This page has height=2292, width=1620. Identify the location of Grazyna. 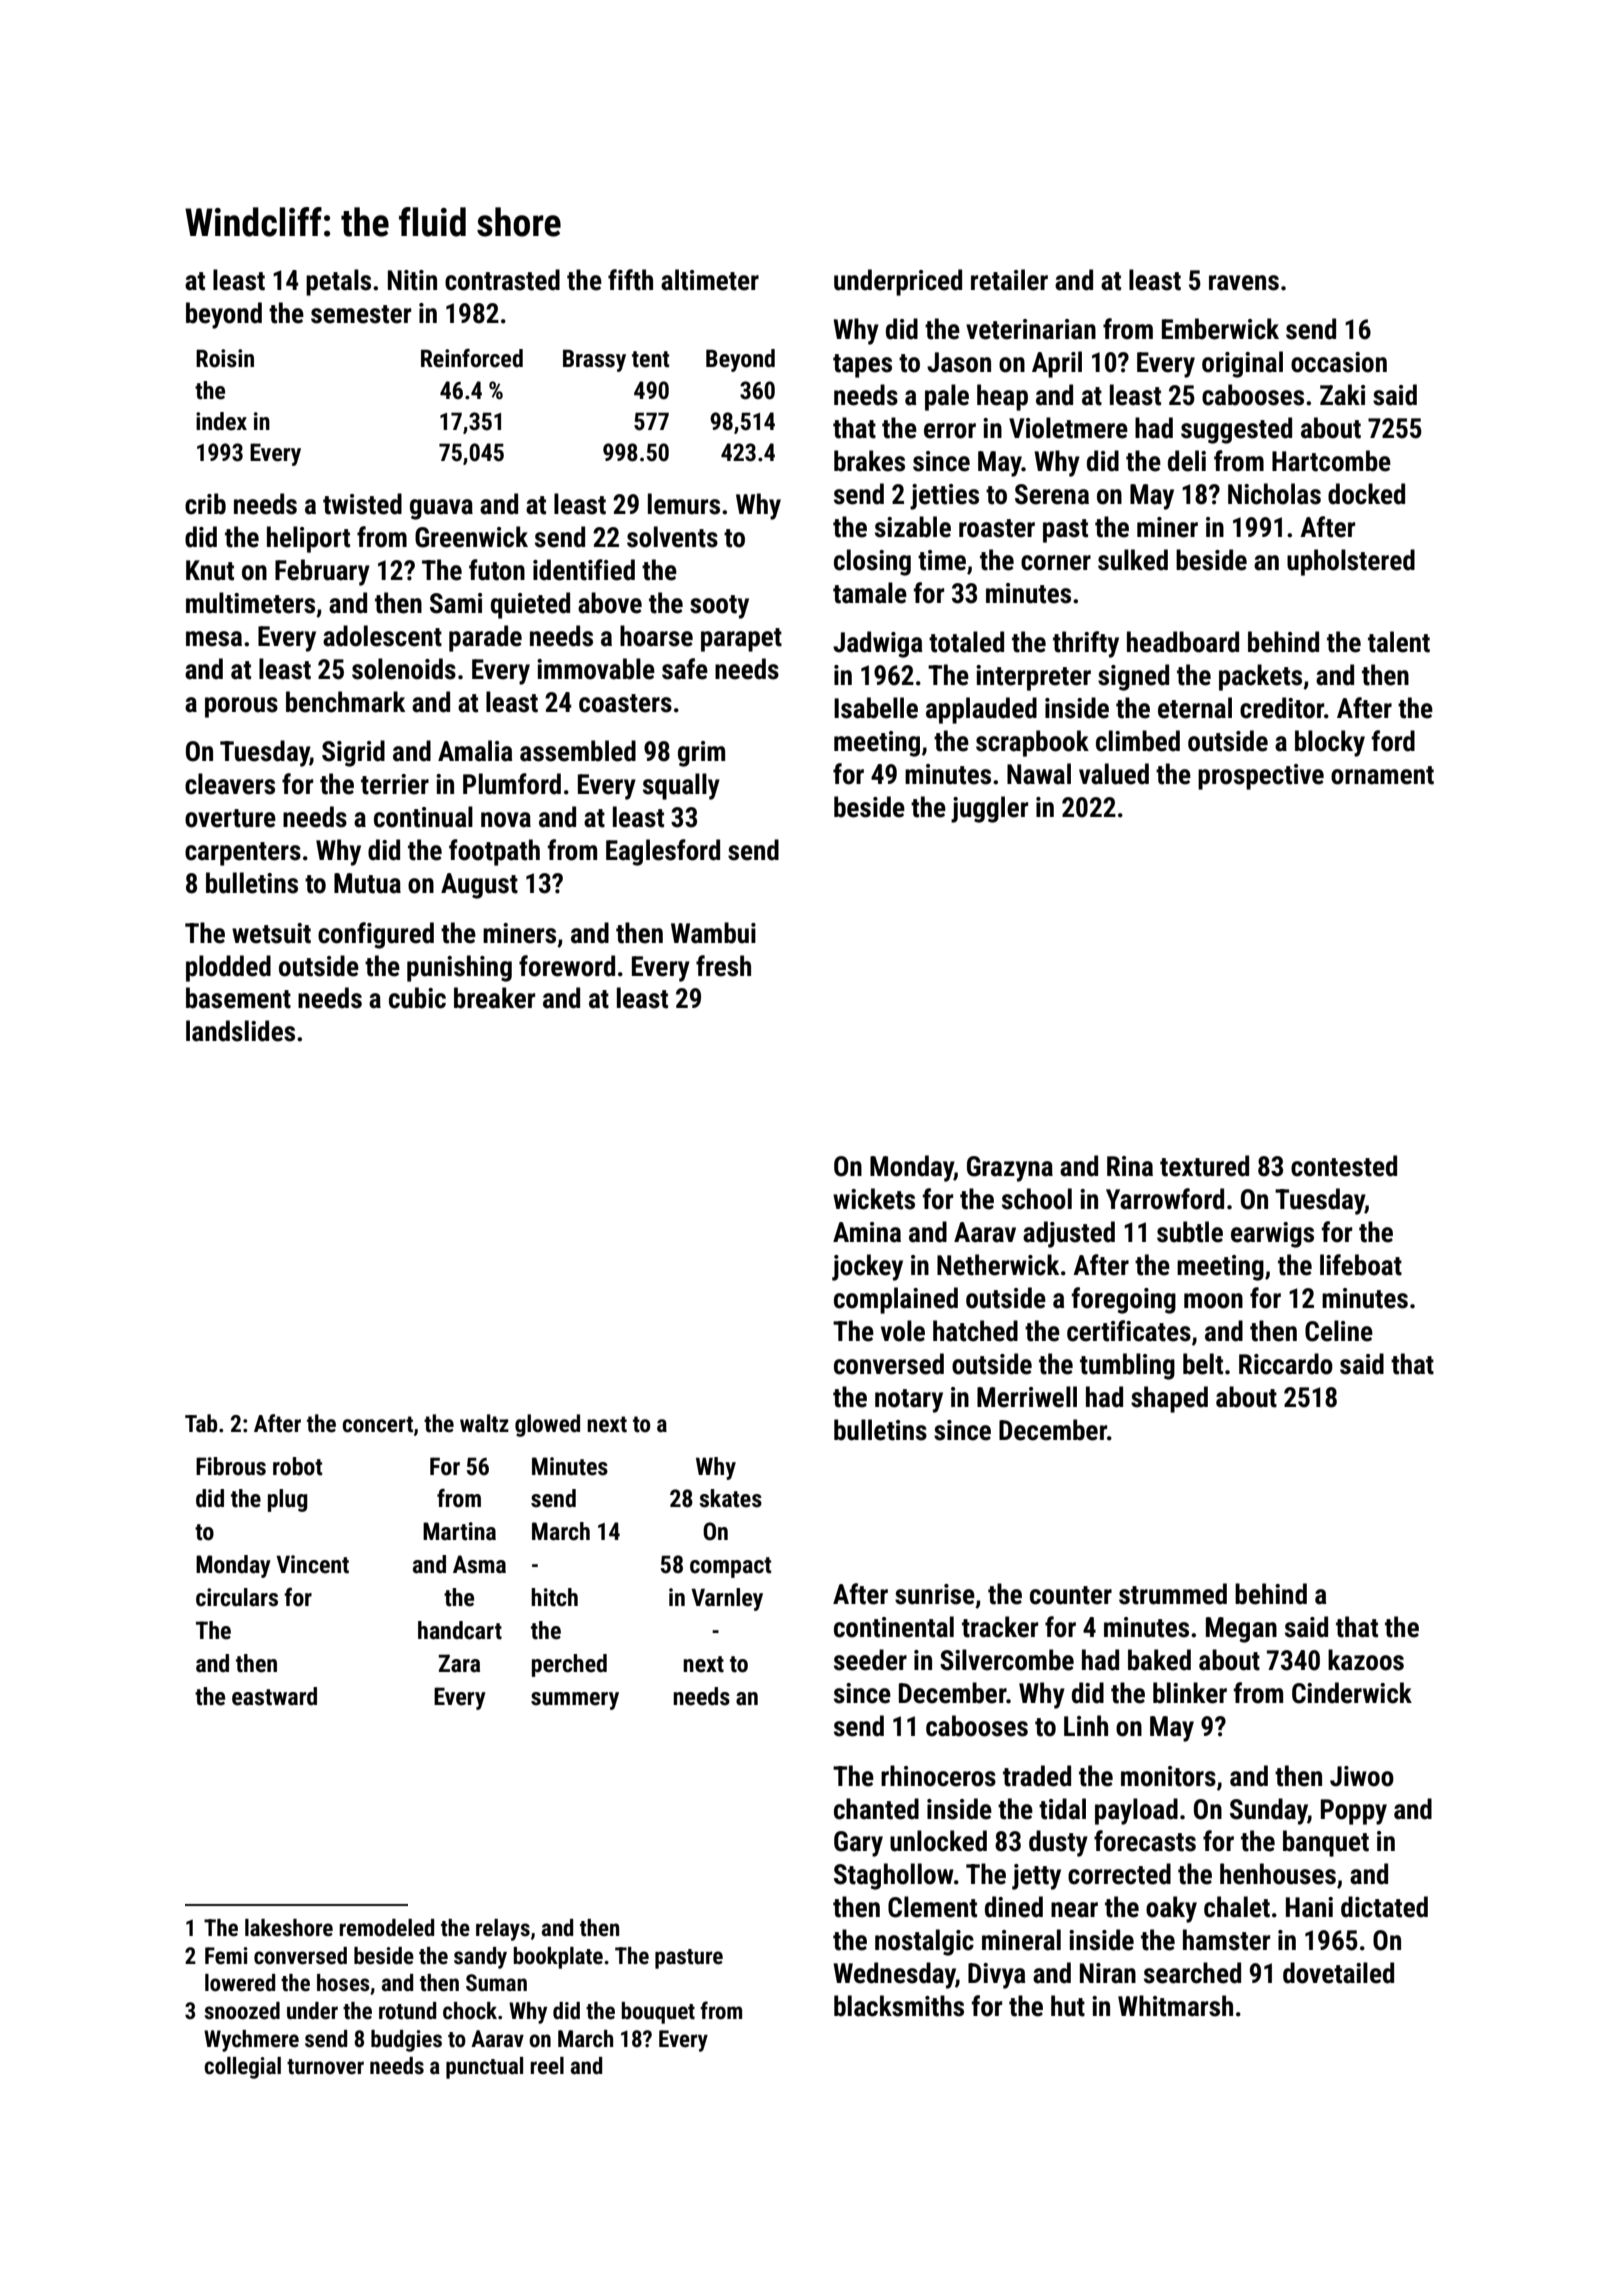
(1010, 1169).
